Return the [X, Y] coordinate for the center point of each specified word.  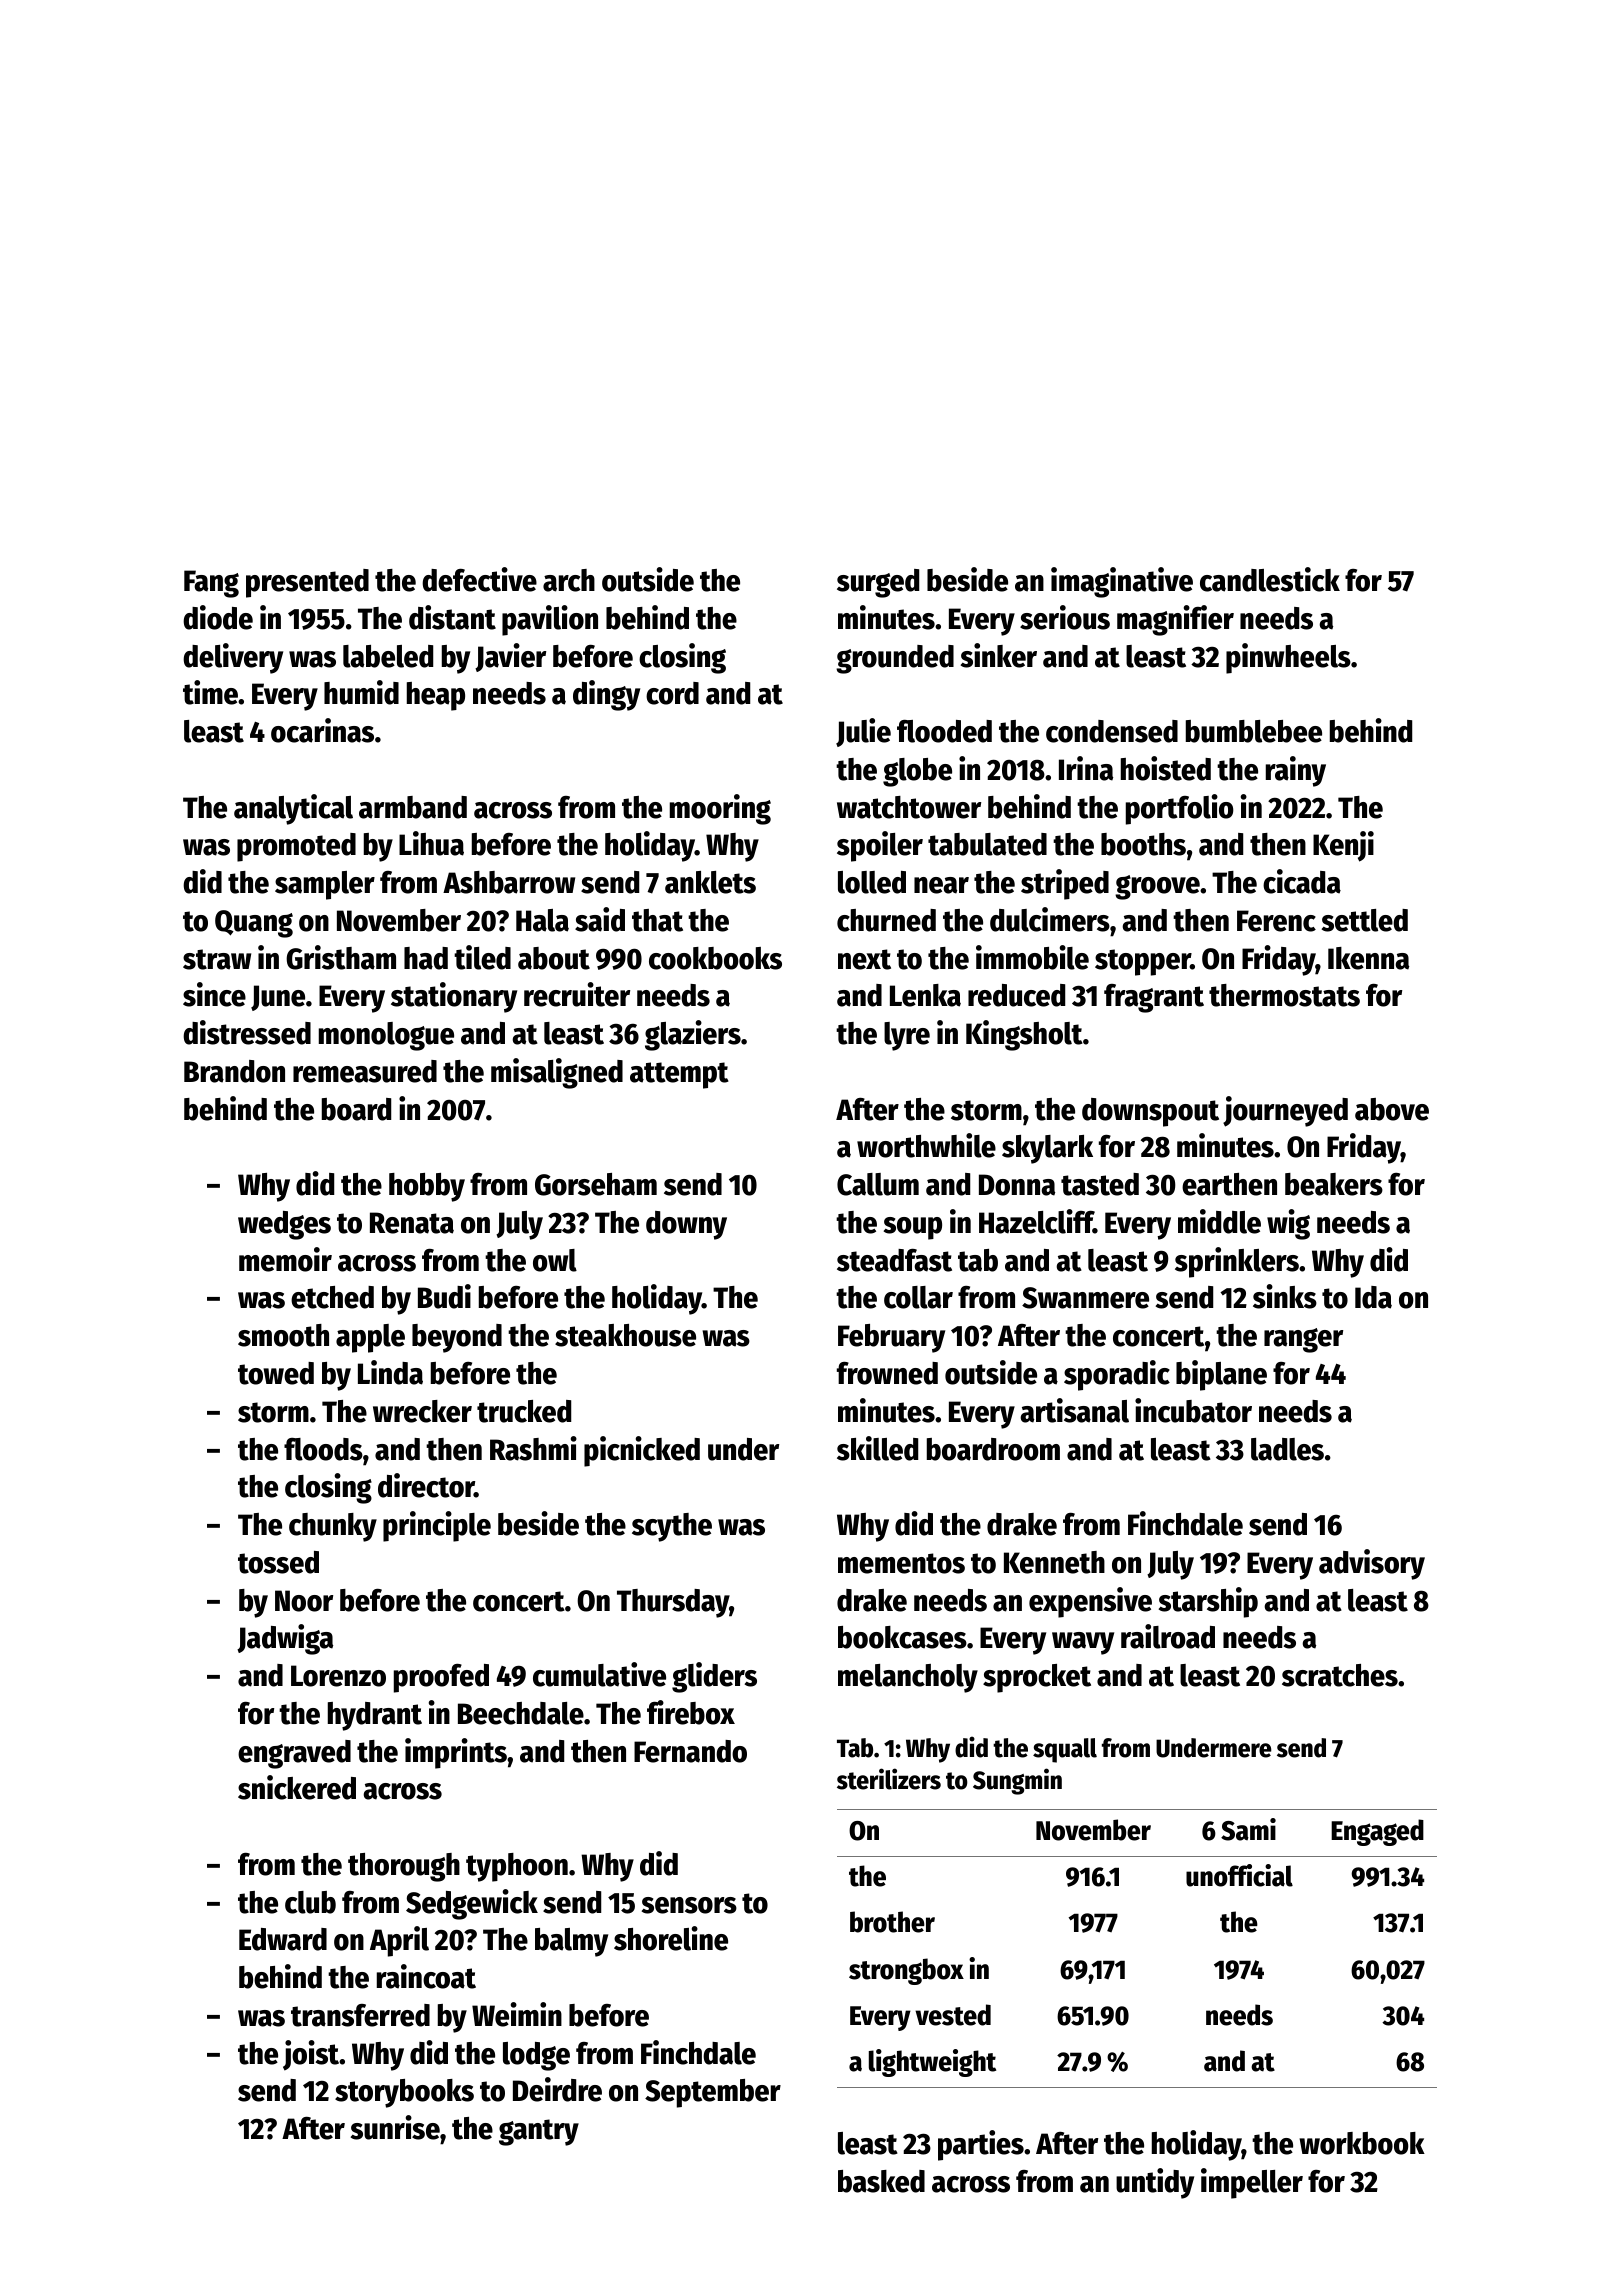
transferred [360, 2015]
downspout [1150, 1112]
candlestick [1270, 579]
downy [686, 1225]
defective [479, 579]
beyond [457, 1338]
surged [878, 583]
